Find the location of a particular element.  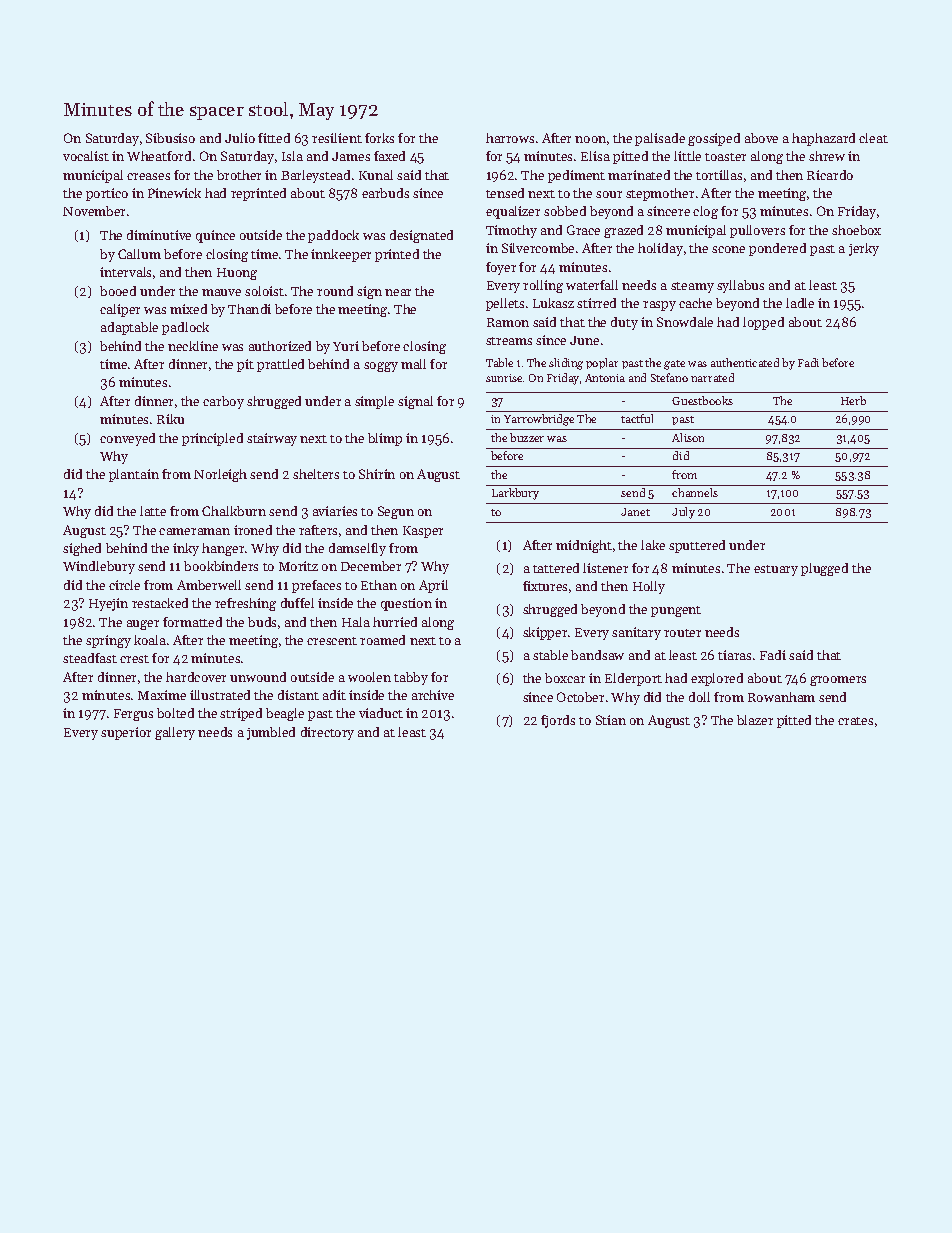

brother is located at coordinates (239, 175).
